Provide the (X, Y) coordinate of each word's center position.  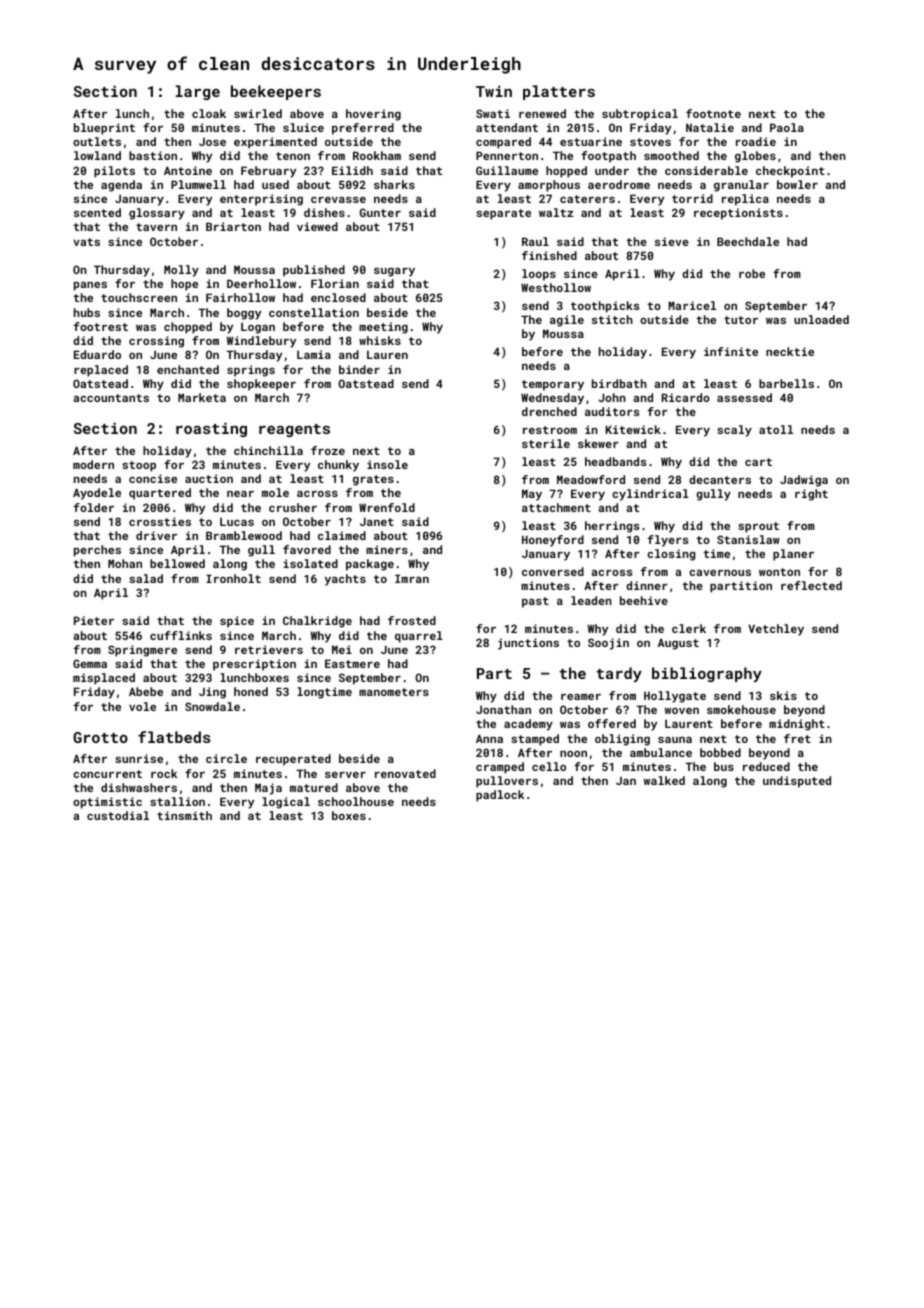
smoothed (671, 155)
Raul (535, 241)
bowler (797, 184)
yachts (345, 580)
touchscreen (139, 297)
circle (226, 758)
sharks (394, 184)
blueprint (104, 129)
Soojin (608, 644)
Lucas (237, 521)
